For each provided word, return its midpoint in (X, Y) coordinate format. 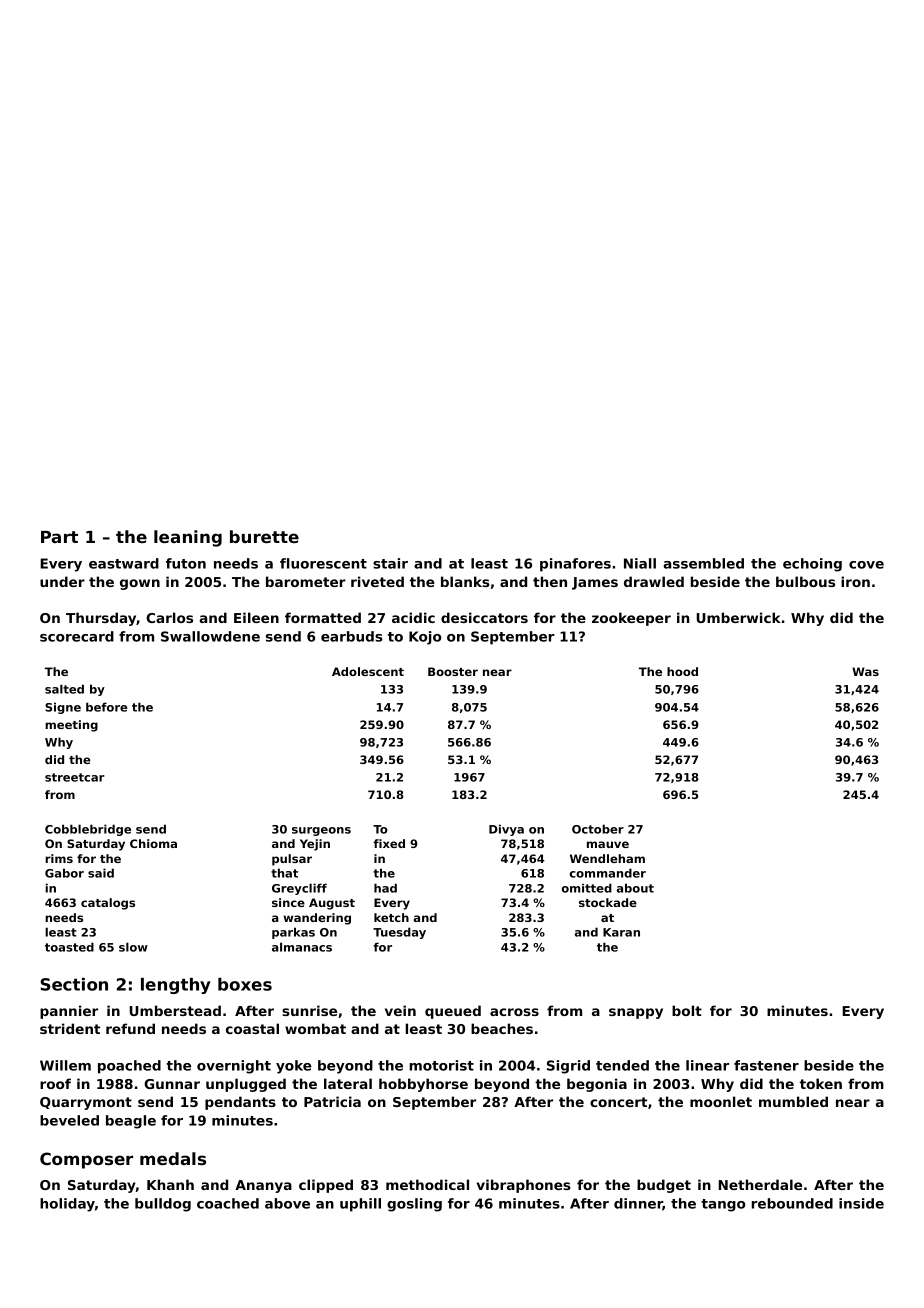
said (101, 873)
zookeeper (631, 619)
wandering (317, 919)
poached (129, 1067)
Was (865, 671)
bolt (687, 1010)
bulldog (163, 1205)
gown (140, 584)
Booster (453, 671)
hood (682, 671)
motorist (441, 1065)
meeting (71, 726)
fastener (766, 1065)
